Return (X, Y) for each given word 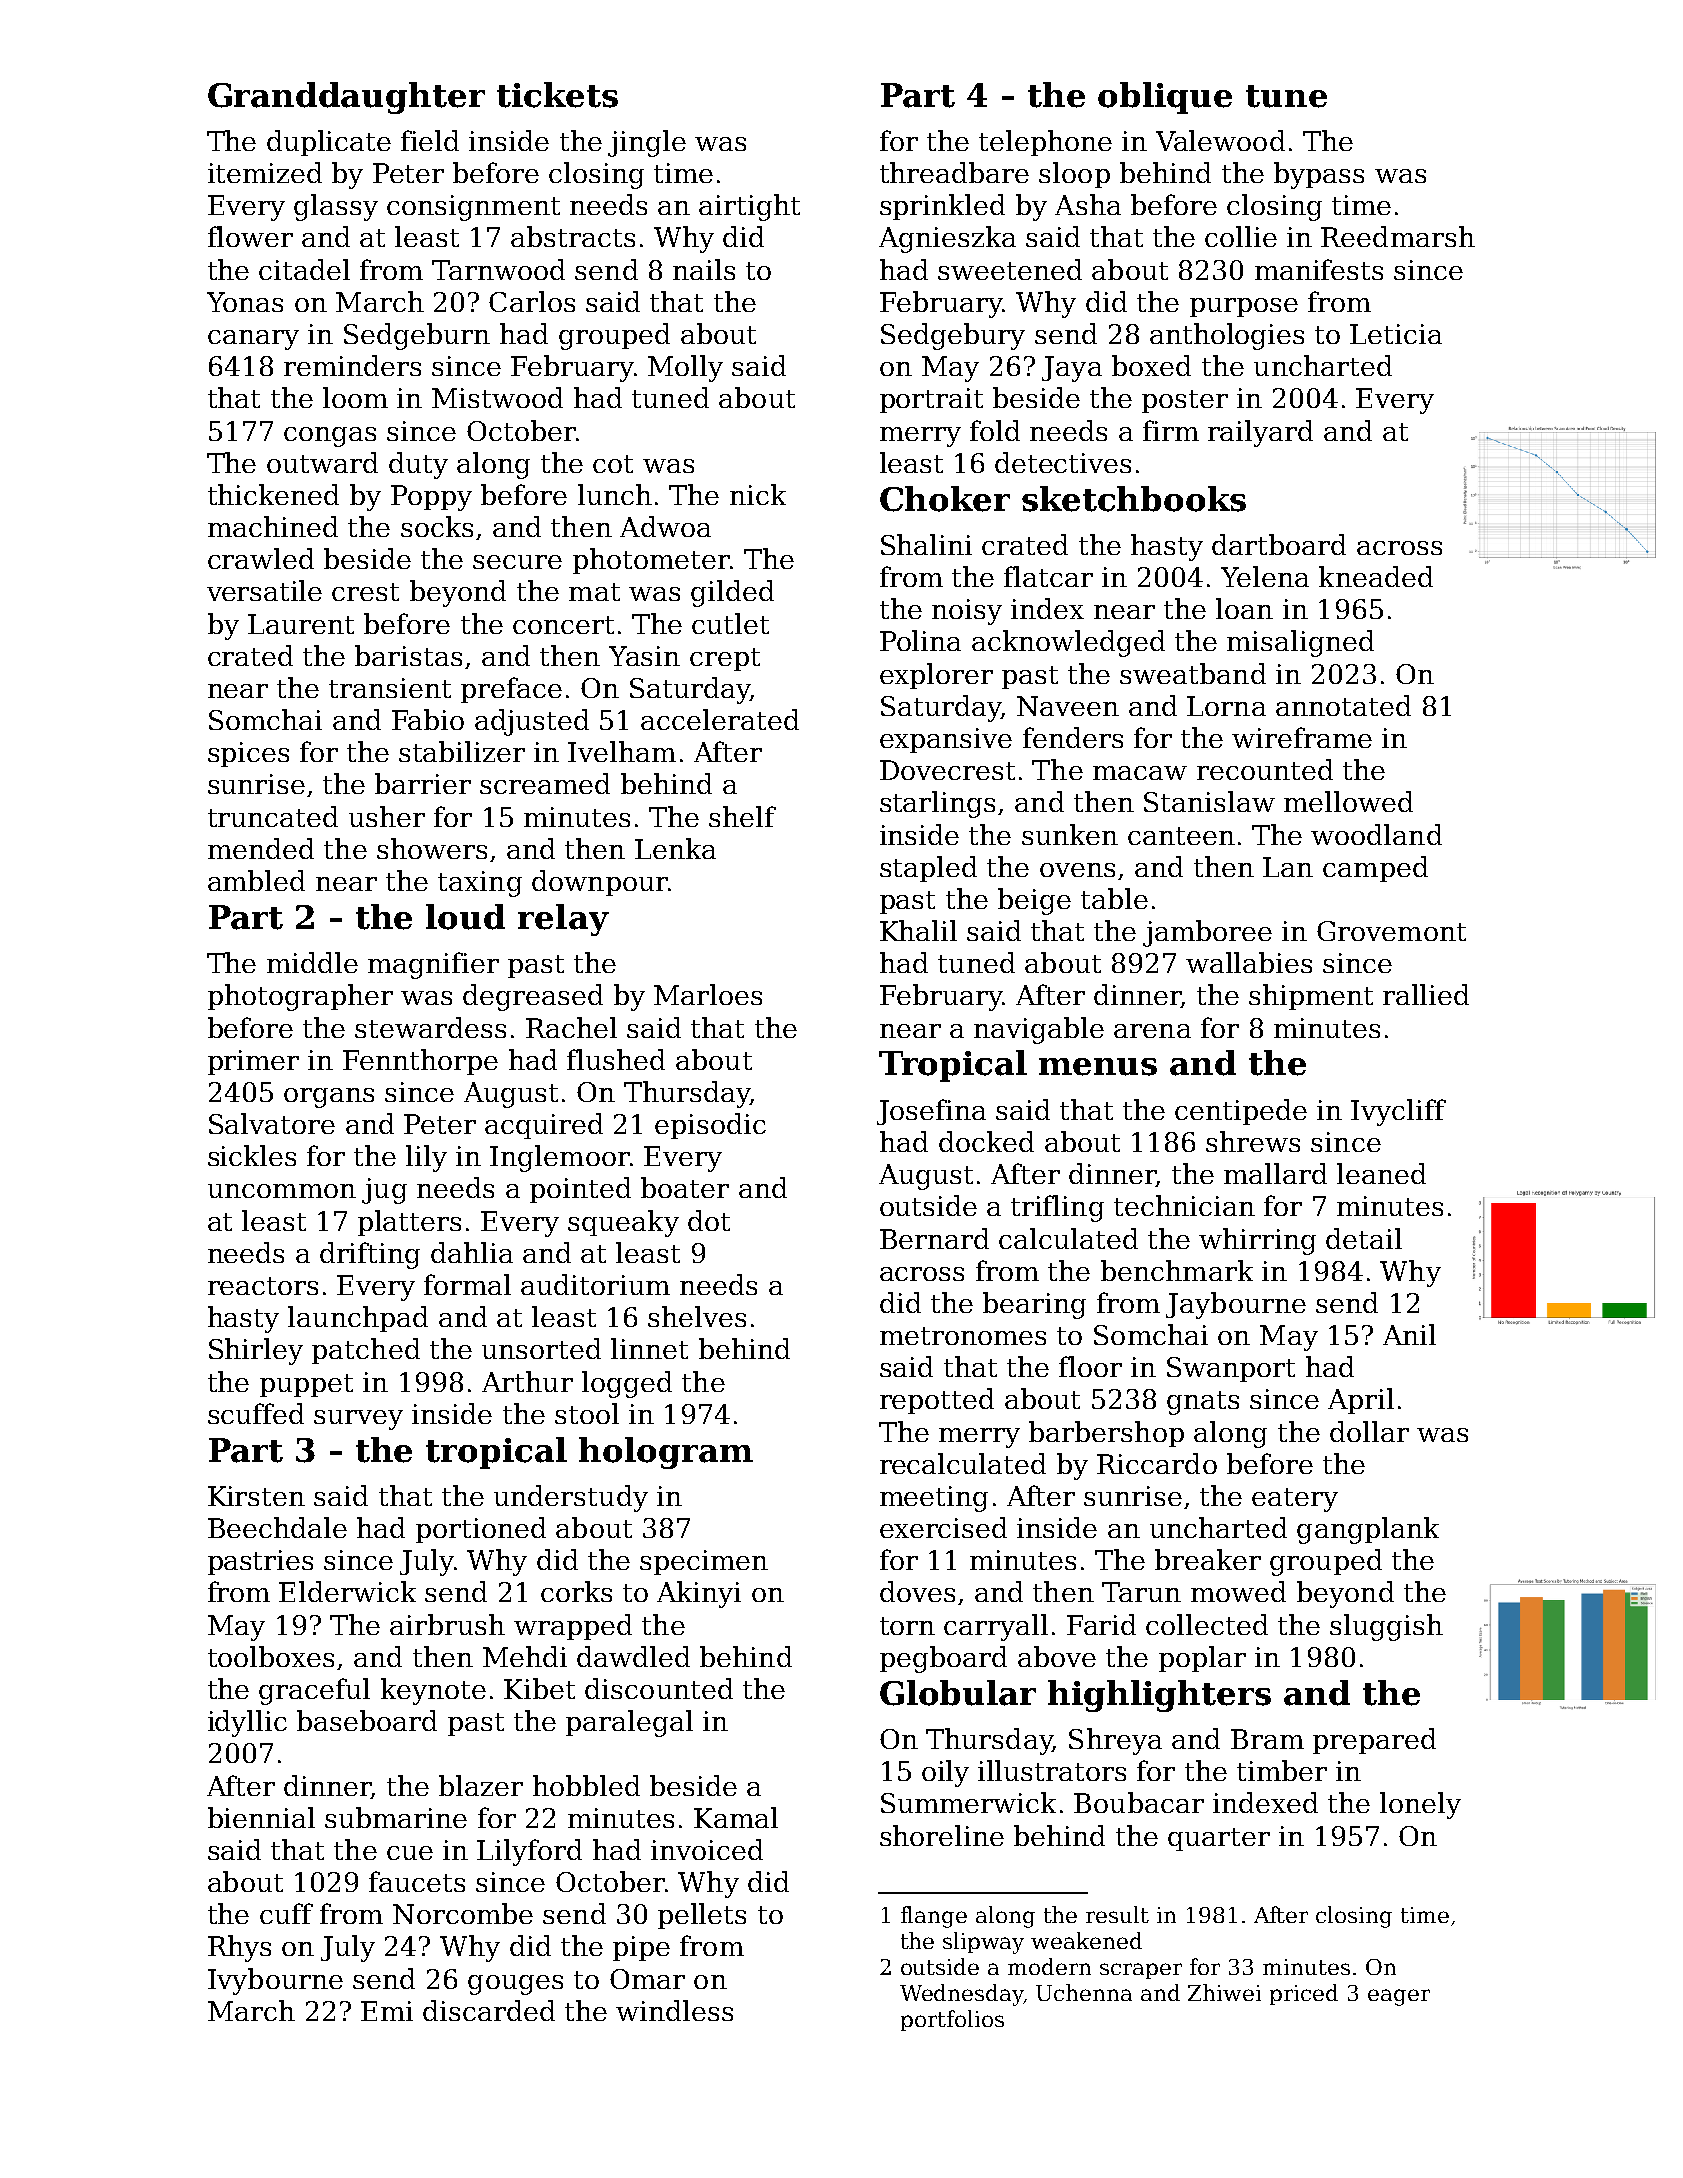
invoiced (707, 1849)
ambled (256, 880)
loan (1244, 608)
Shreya (1115, 1741)
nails (704, 269)
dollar (1369, 1431)
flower (250, 236)
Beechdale (277, 1527)
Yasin (644, 656)
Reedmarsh (1398, 236)
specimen (704, 1562)
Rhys (239, 1948)
